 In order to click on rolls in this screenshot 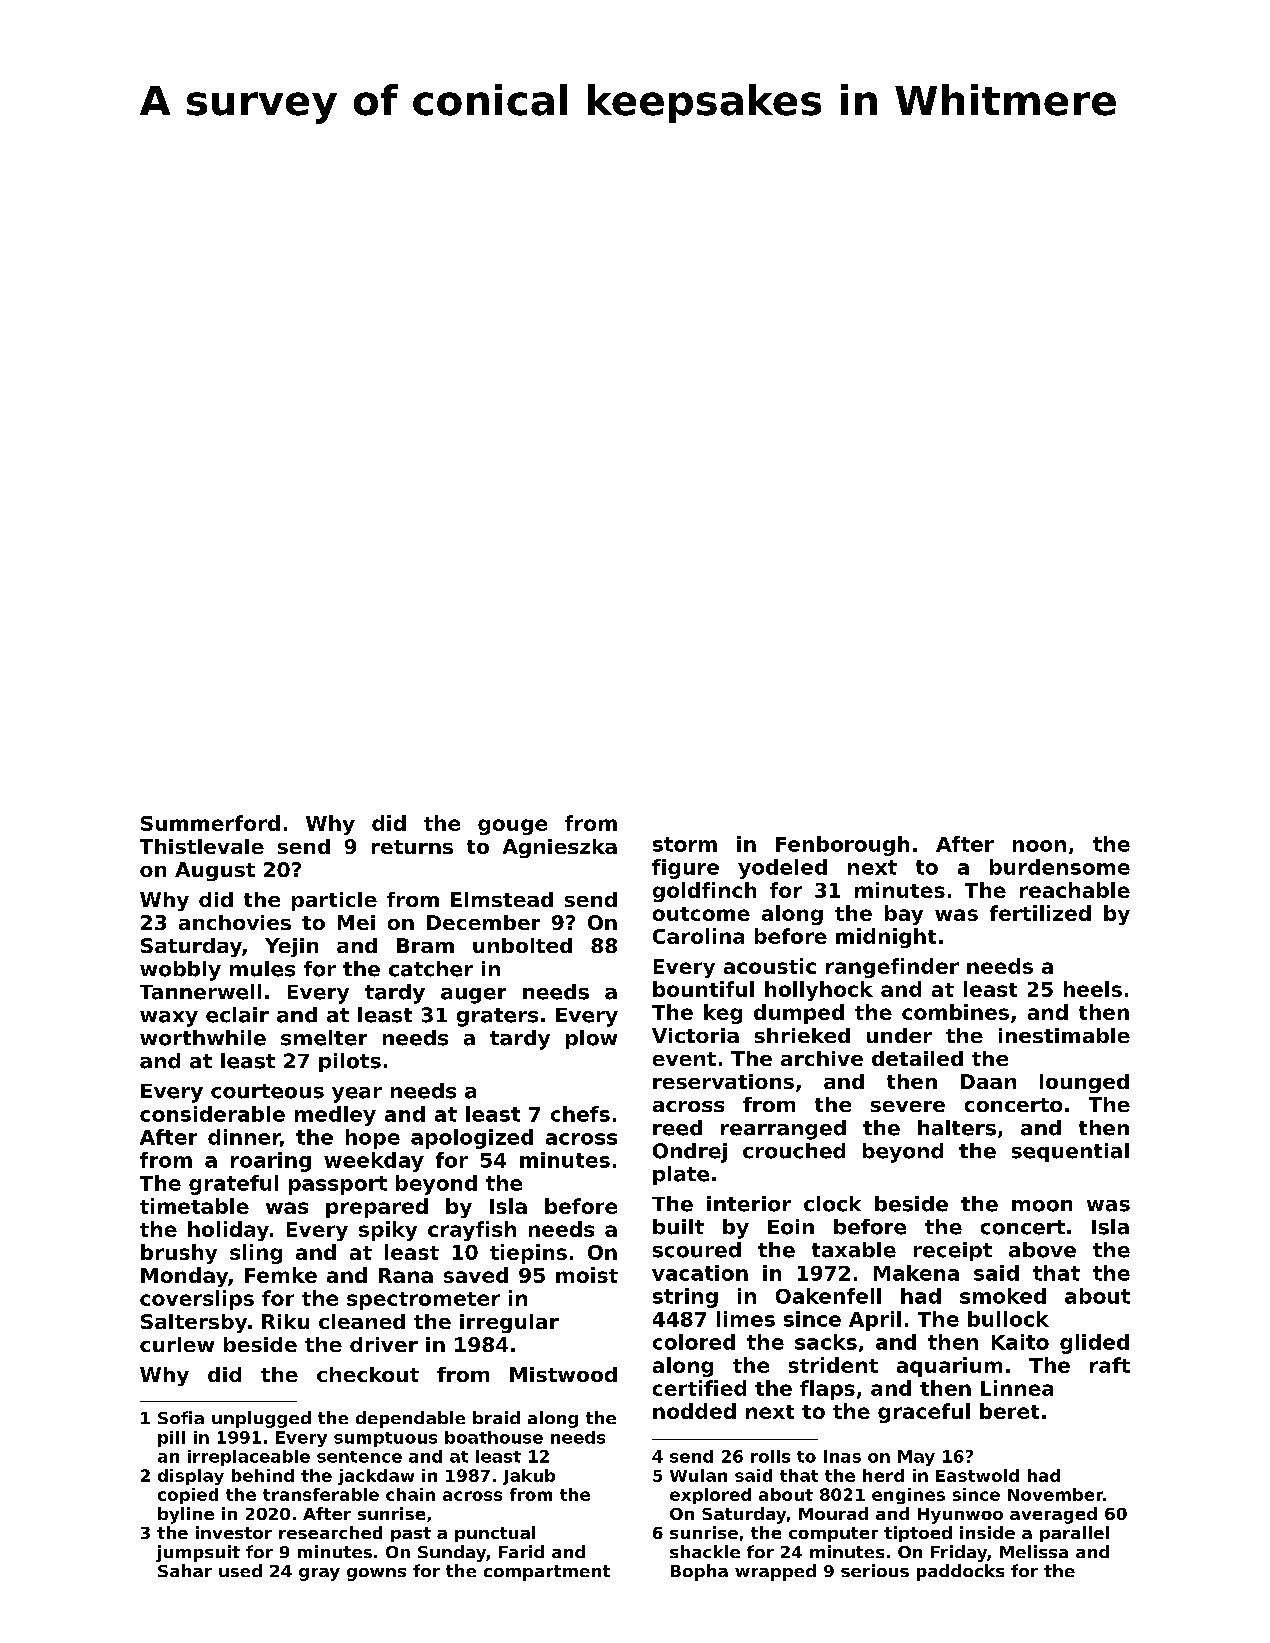, I will do `click(770, 1456)`.
